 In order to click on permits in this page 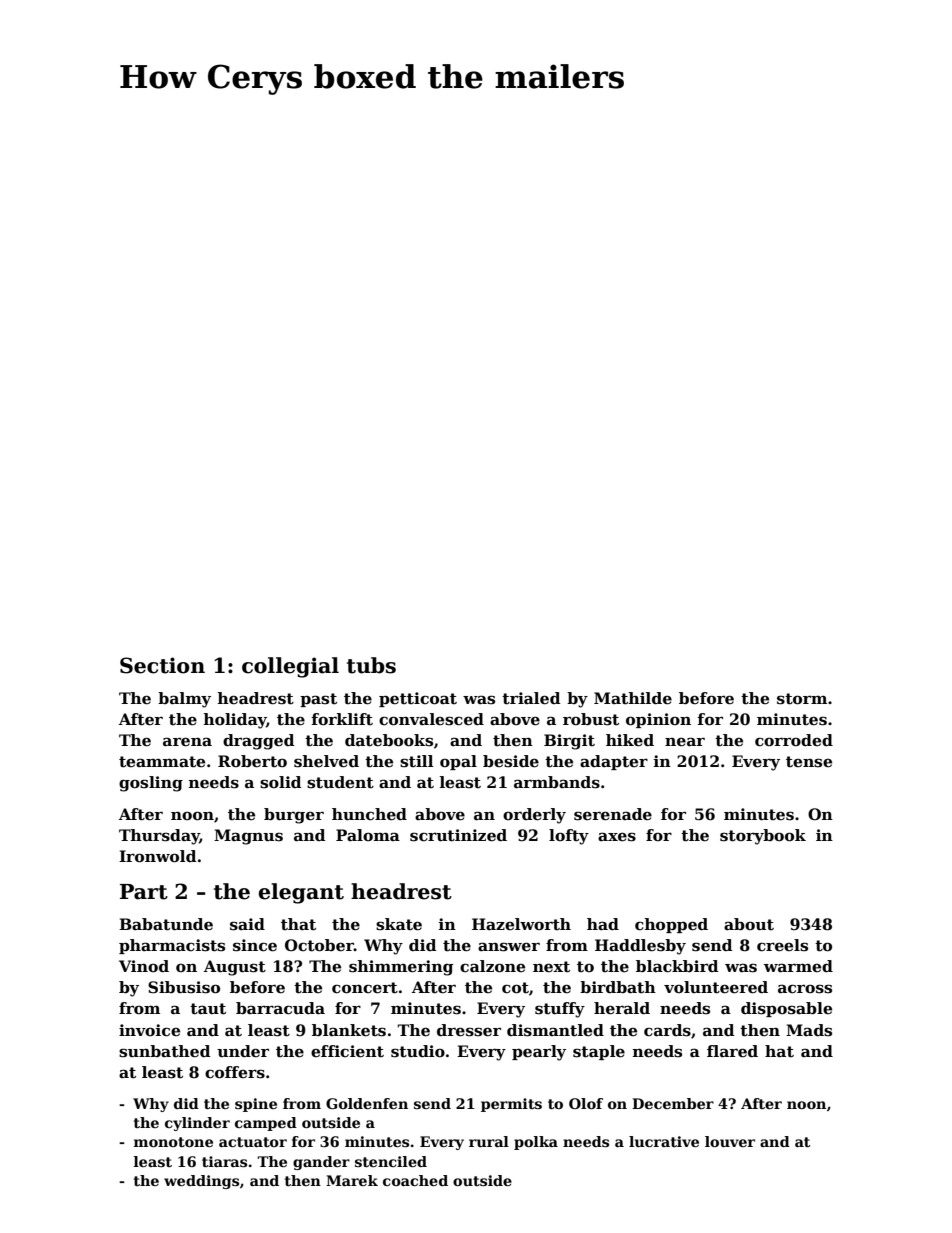, I will do `click(511, 1105)`.
